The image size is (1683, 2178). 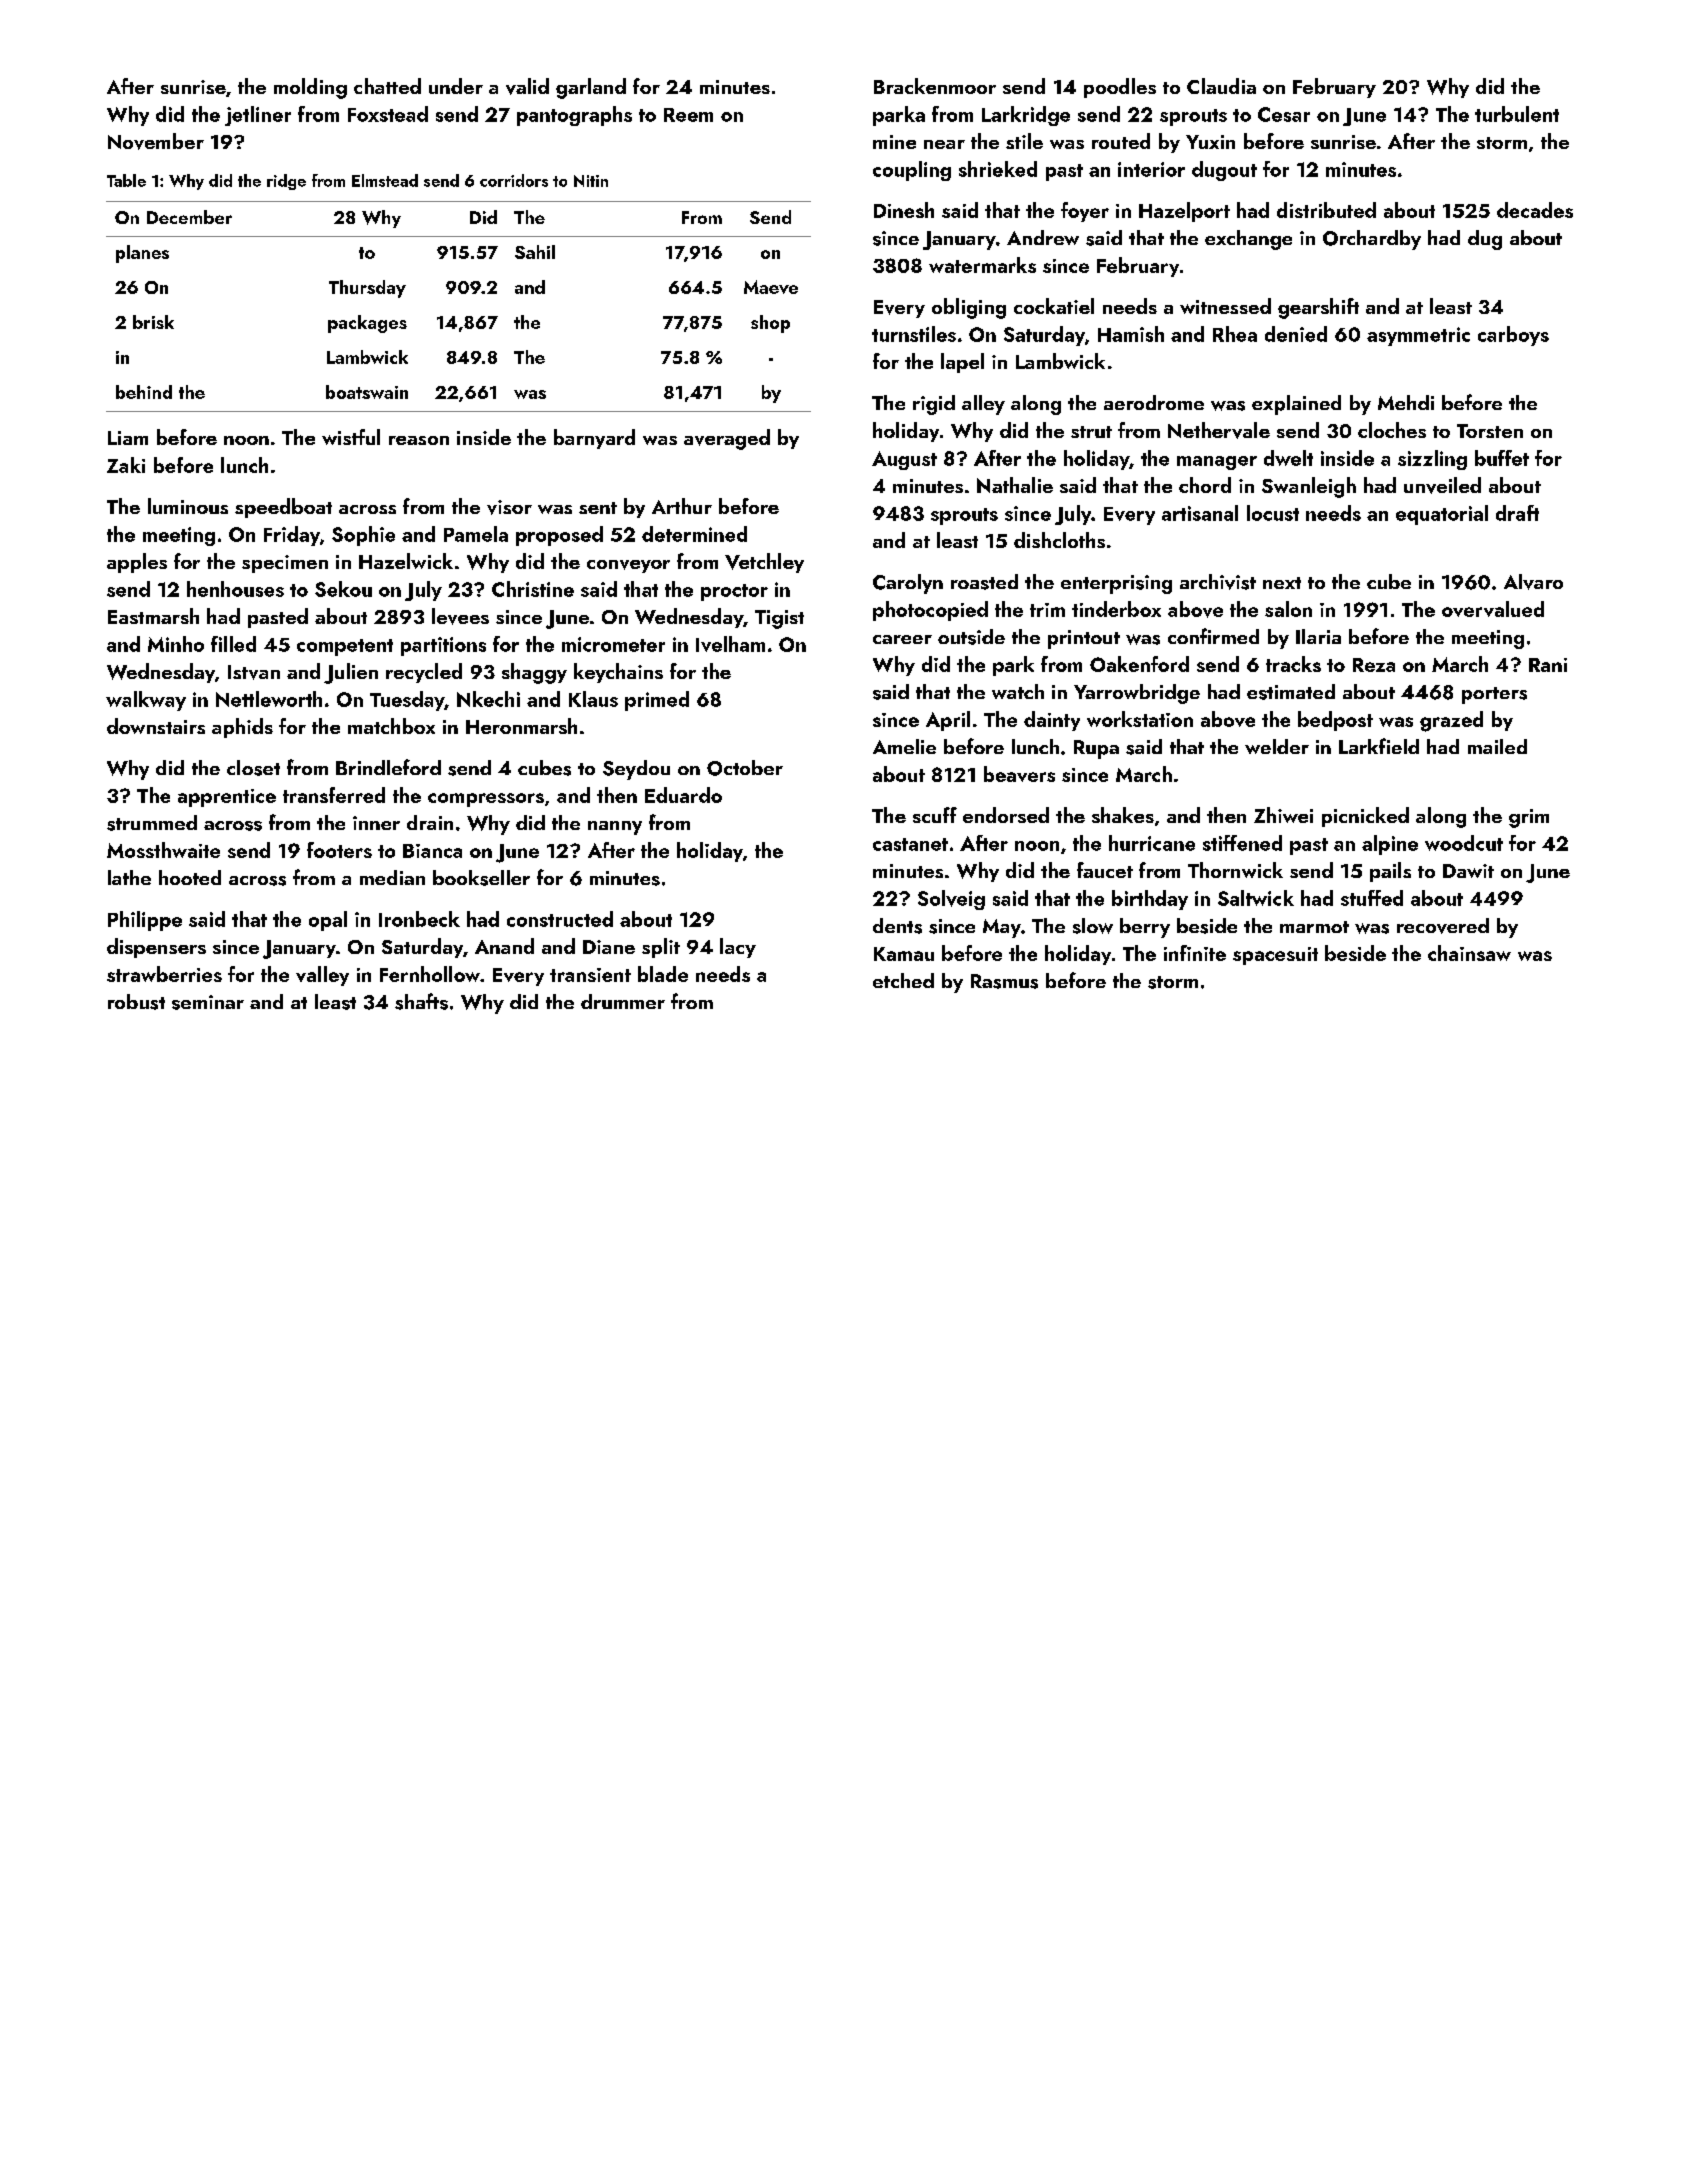 What do you see at coordinates (1145, 928) in the page?
I see `berry` at bounding box center [1145, 928].
